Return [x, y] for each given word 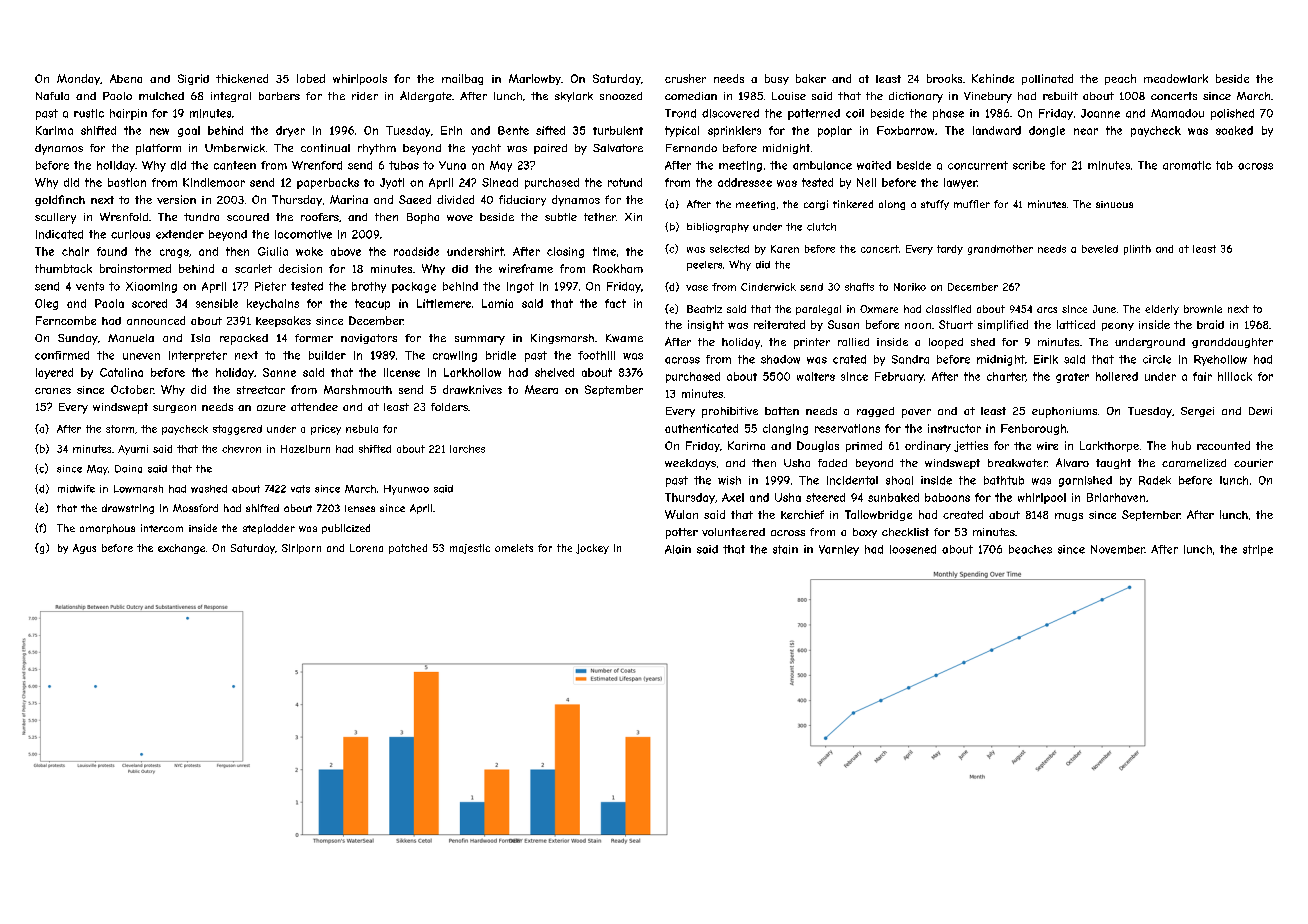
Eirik [1046, 359]
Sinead [500, 182]
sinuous [1114, 204]
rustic [89, 113]
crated [849, 359]
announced [156, 320]
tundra [201, 217]
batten [782, 411]
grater [1072, 378]
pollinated [1047, 79]
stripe [1258, 550]
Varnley [839, 550]
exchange [181, 549]
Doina [128, 469]
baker [811, 78]
